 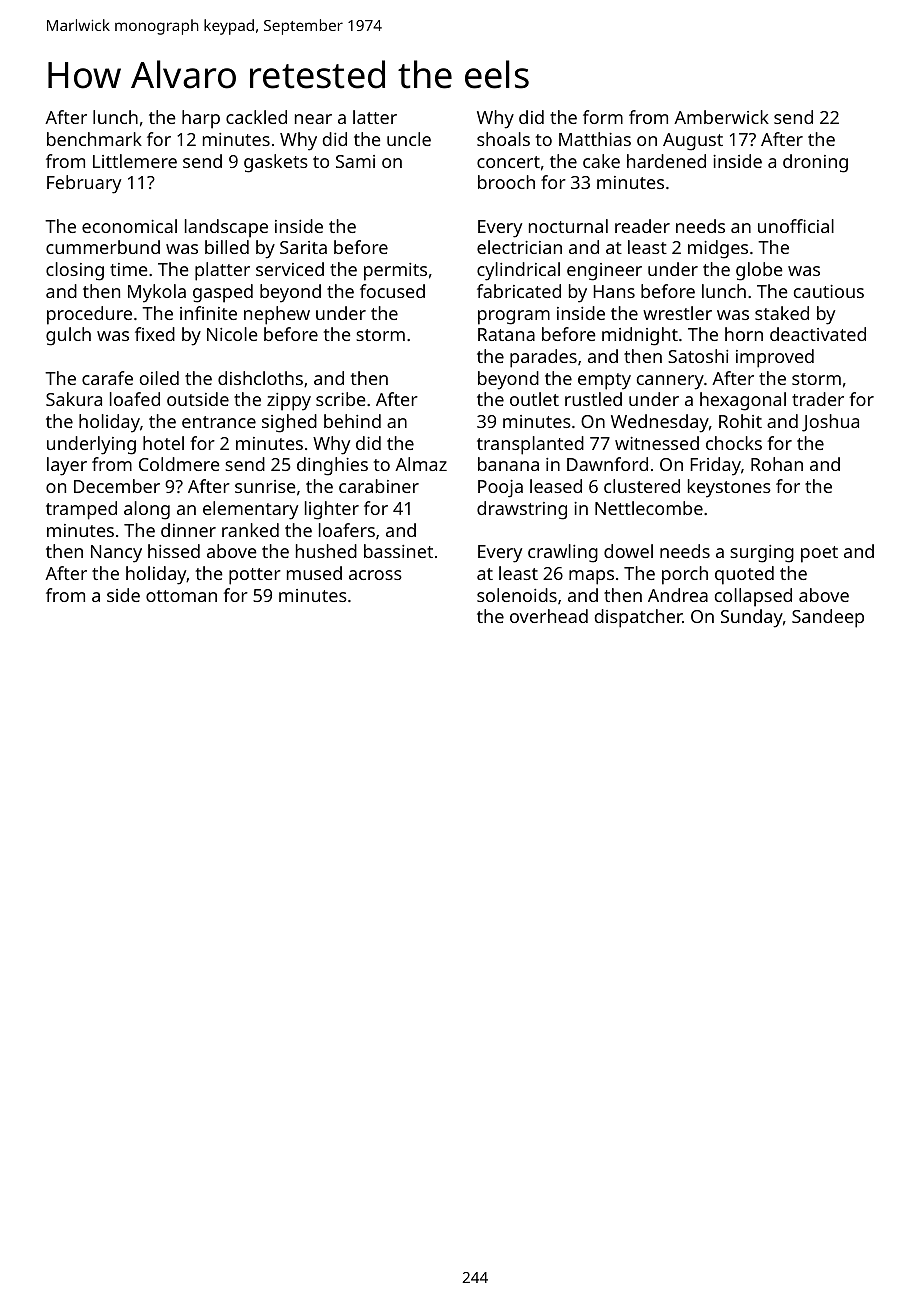 I want to click on cannery, so click(x=670, y=382).
